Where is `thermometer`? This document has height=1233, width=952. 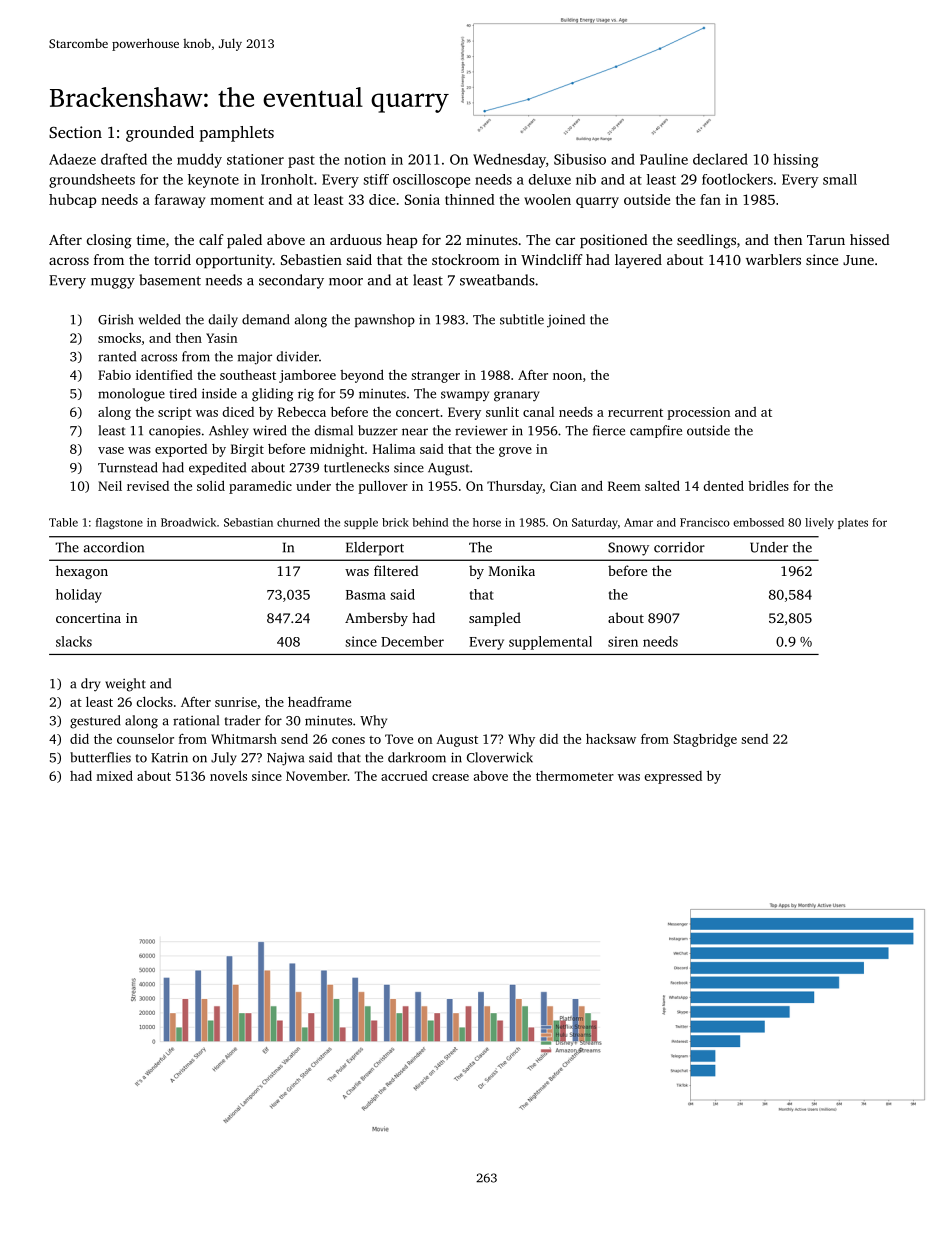
thermometer is located at coordinates (575, 776).
